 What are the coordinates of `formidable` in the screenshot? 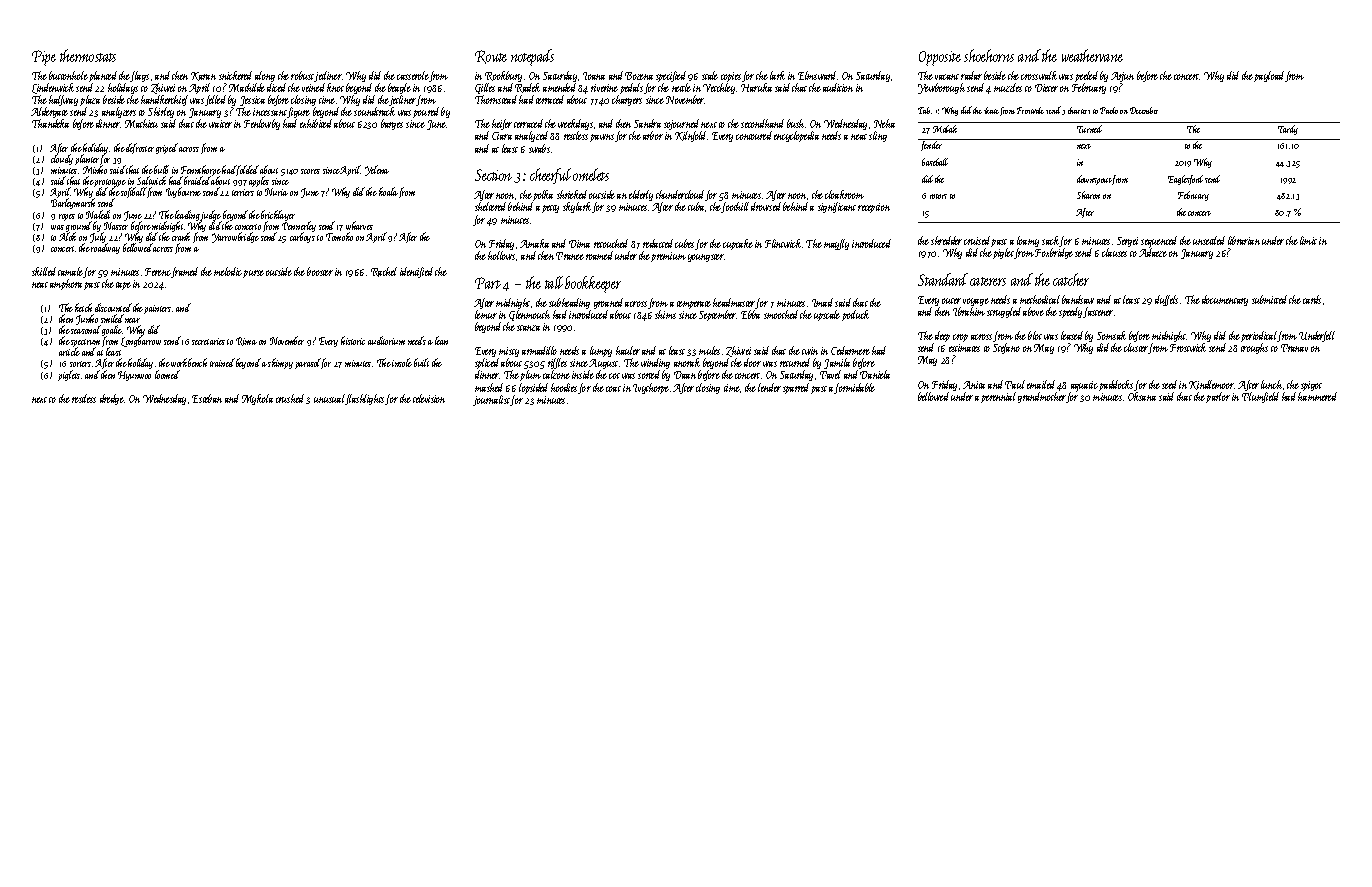 It's located at (855, 388).
